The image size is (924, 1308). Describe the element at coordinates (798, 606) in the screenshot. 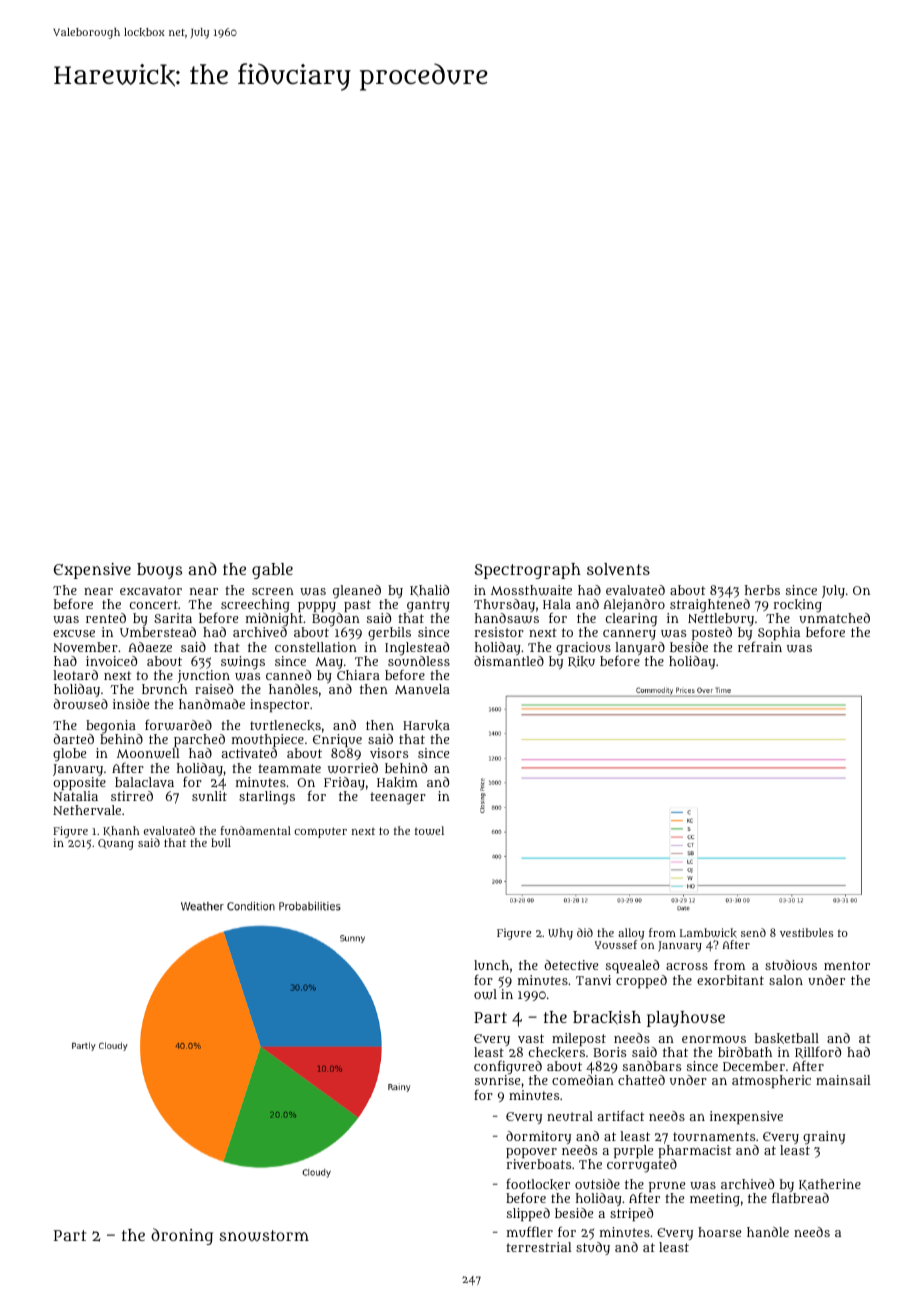

I see `rocking` at that location.
